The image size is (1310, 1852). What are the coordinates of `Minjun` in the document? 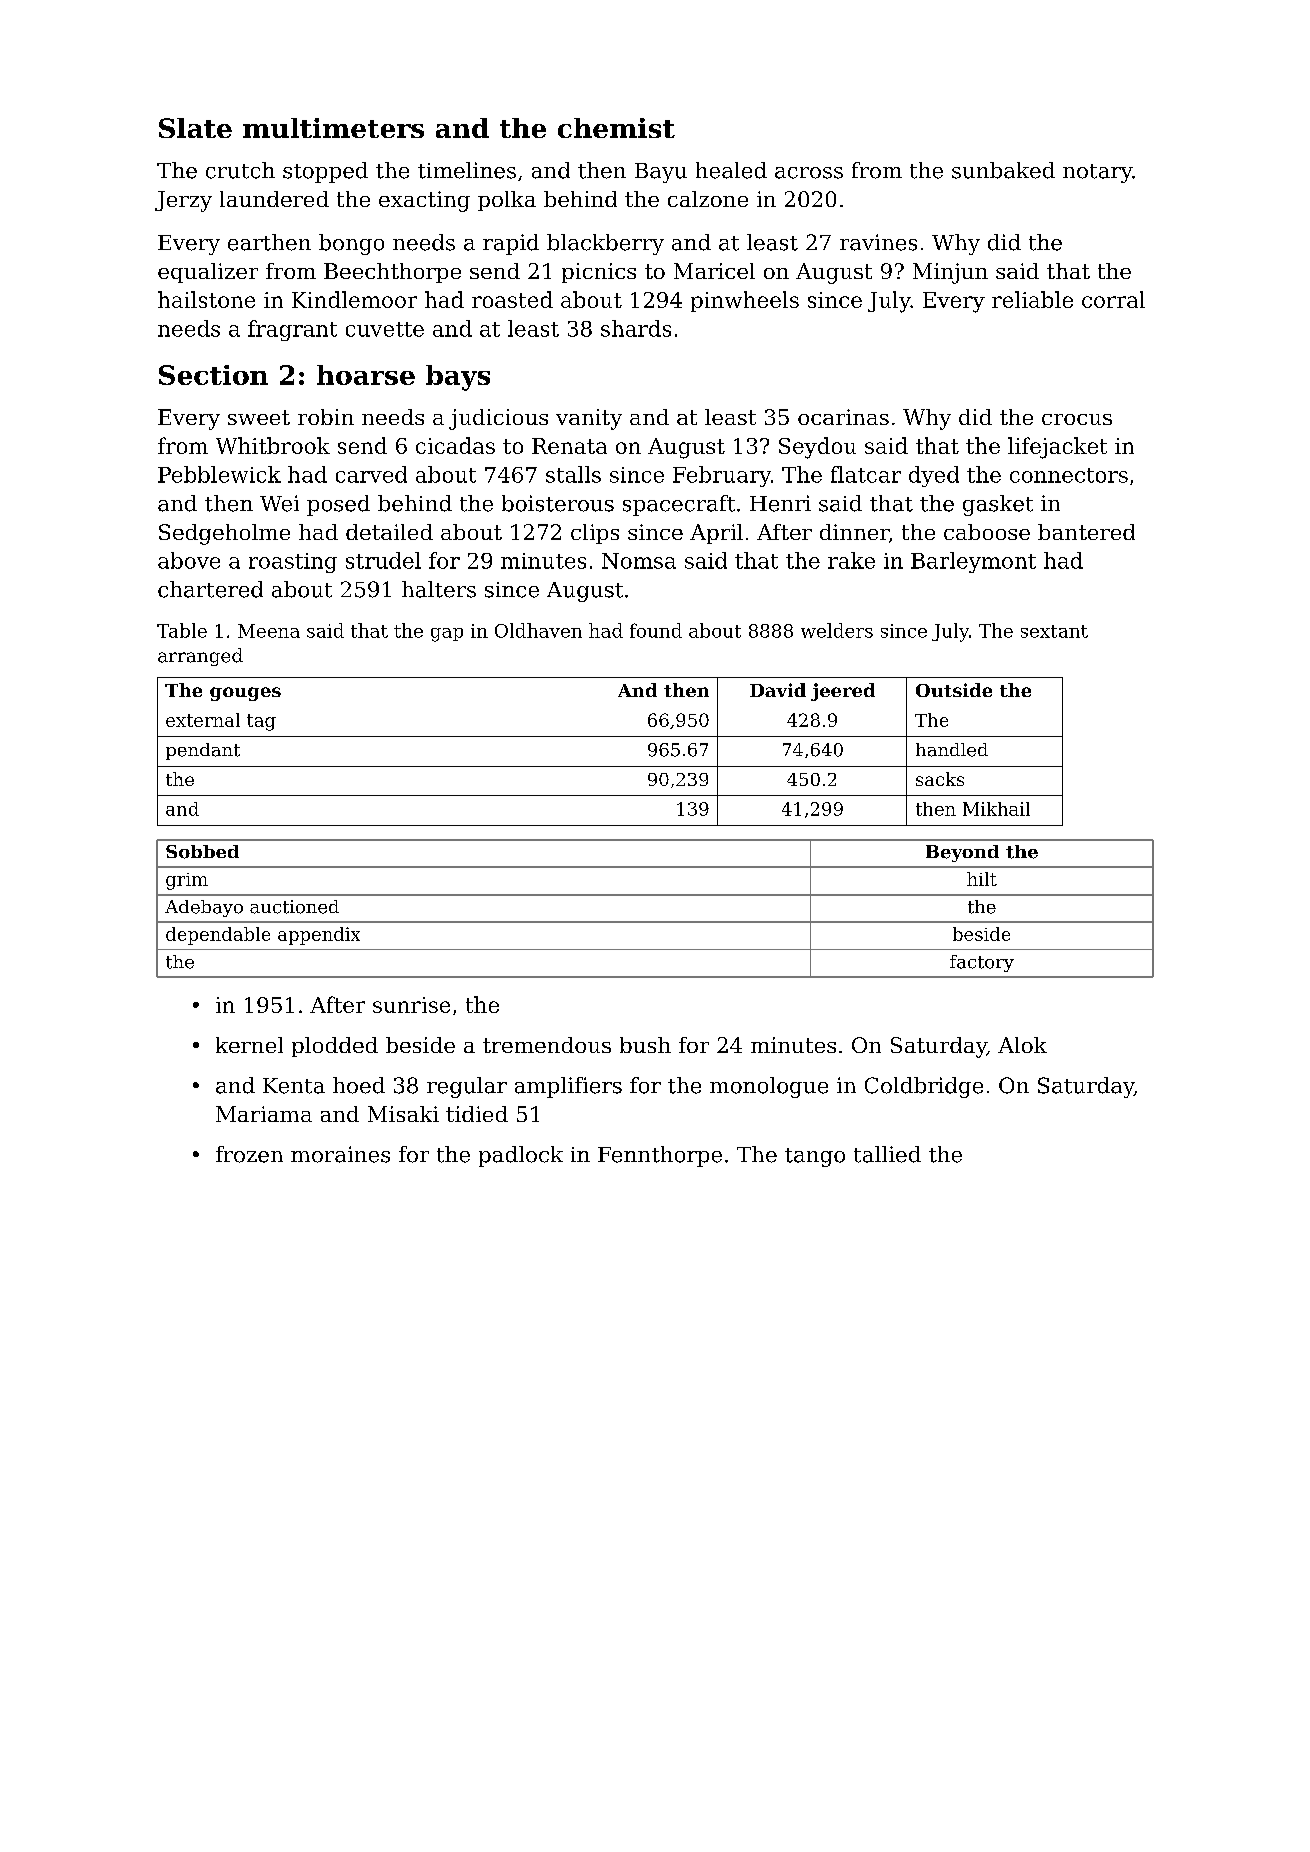 It's located at (950, 273).
